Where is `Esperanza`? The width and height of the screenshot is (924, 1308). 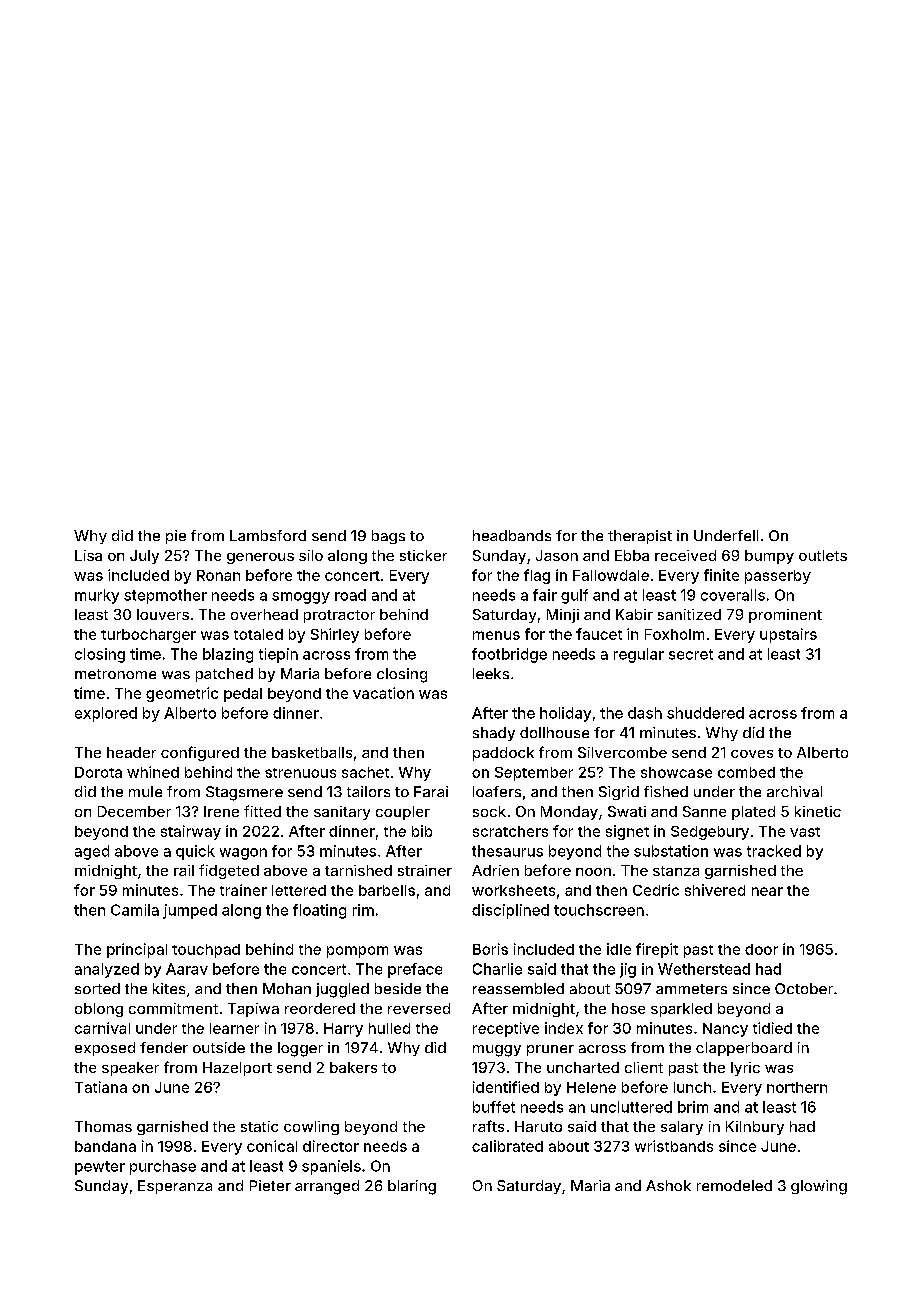
Esperanza is located at coordinates (175, 1187).
